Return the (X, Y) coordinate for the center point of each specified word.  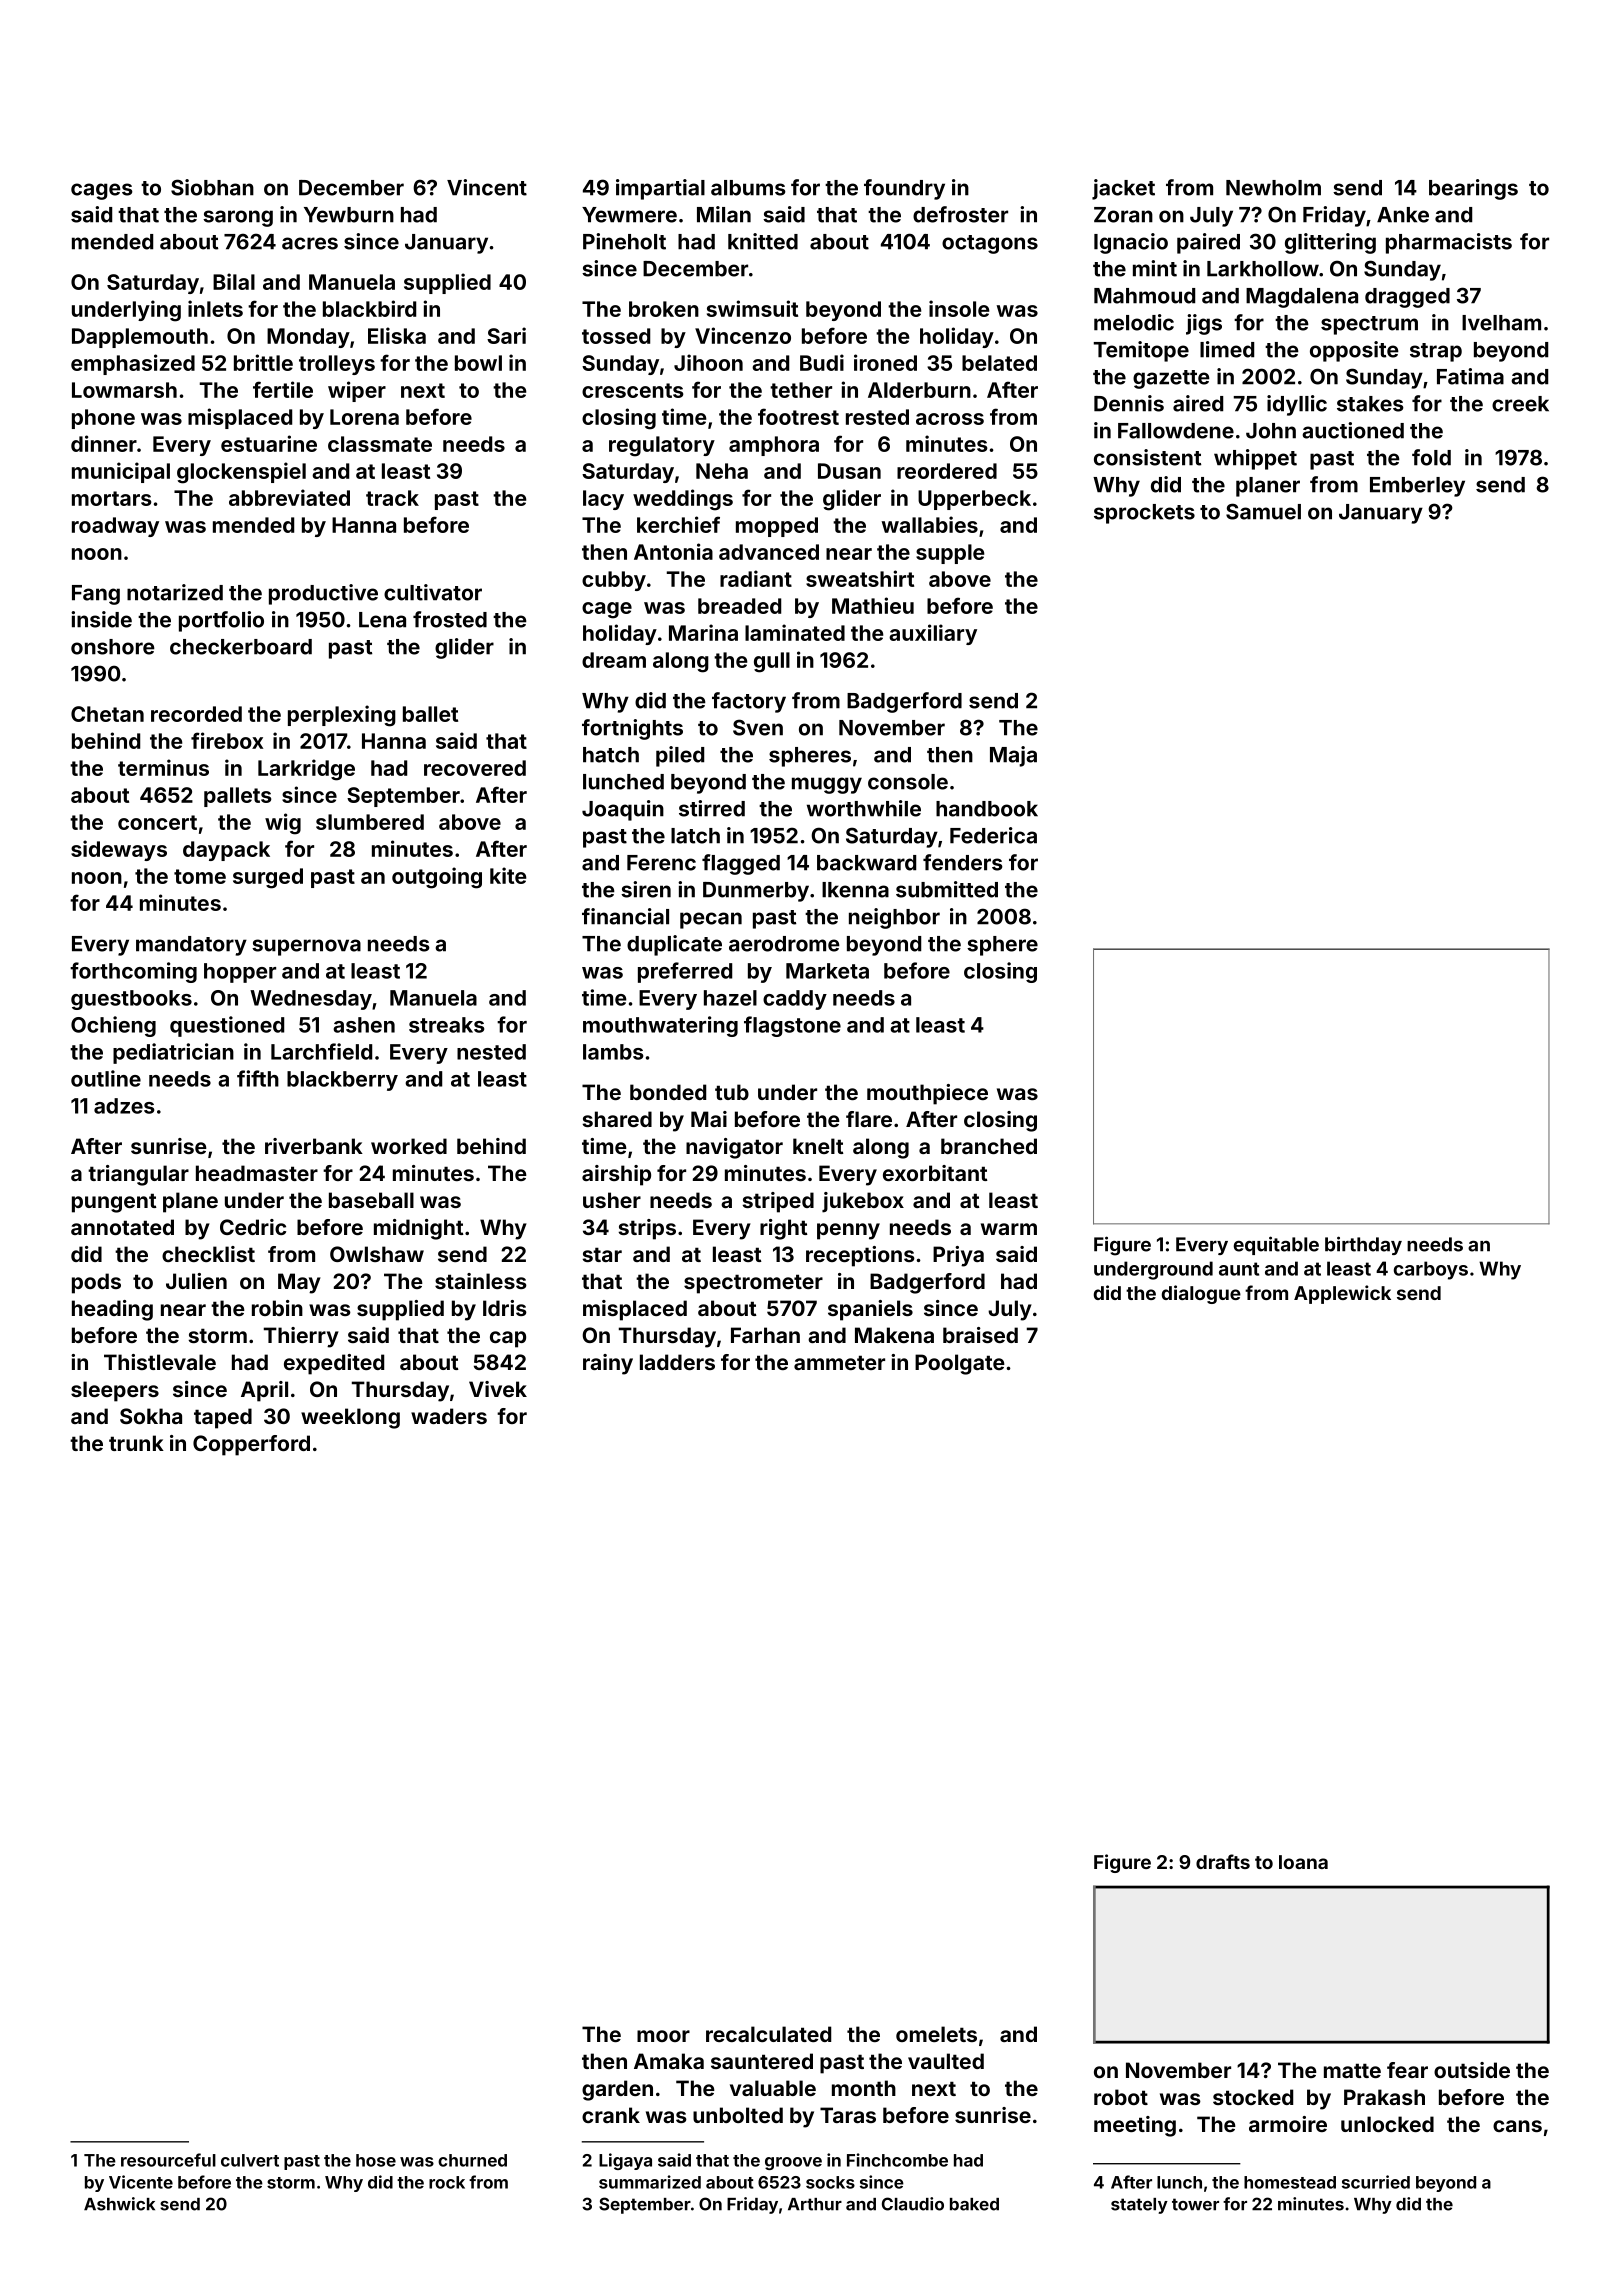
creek (1520, 404)
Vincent (487, 187)
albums (748, 188)
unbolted (738, 2115)
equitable (1276, 1245)
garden (617, 2090)
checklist (208, 1254)
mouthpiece (927, 1094)
